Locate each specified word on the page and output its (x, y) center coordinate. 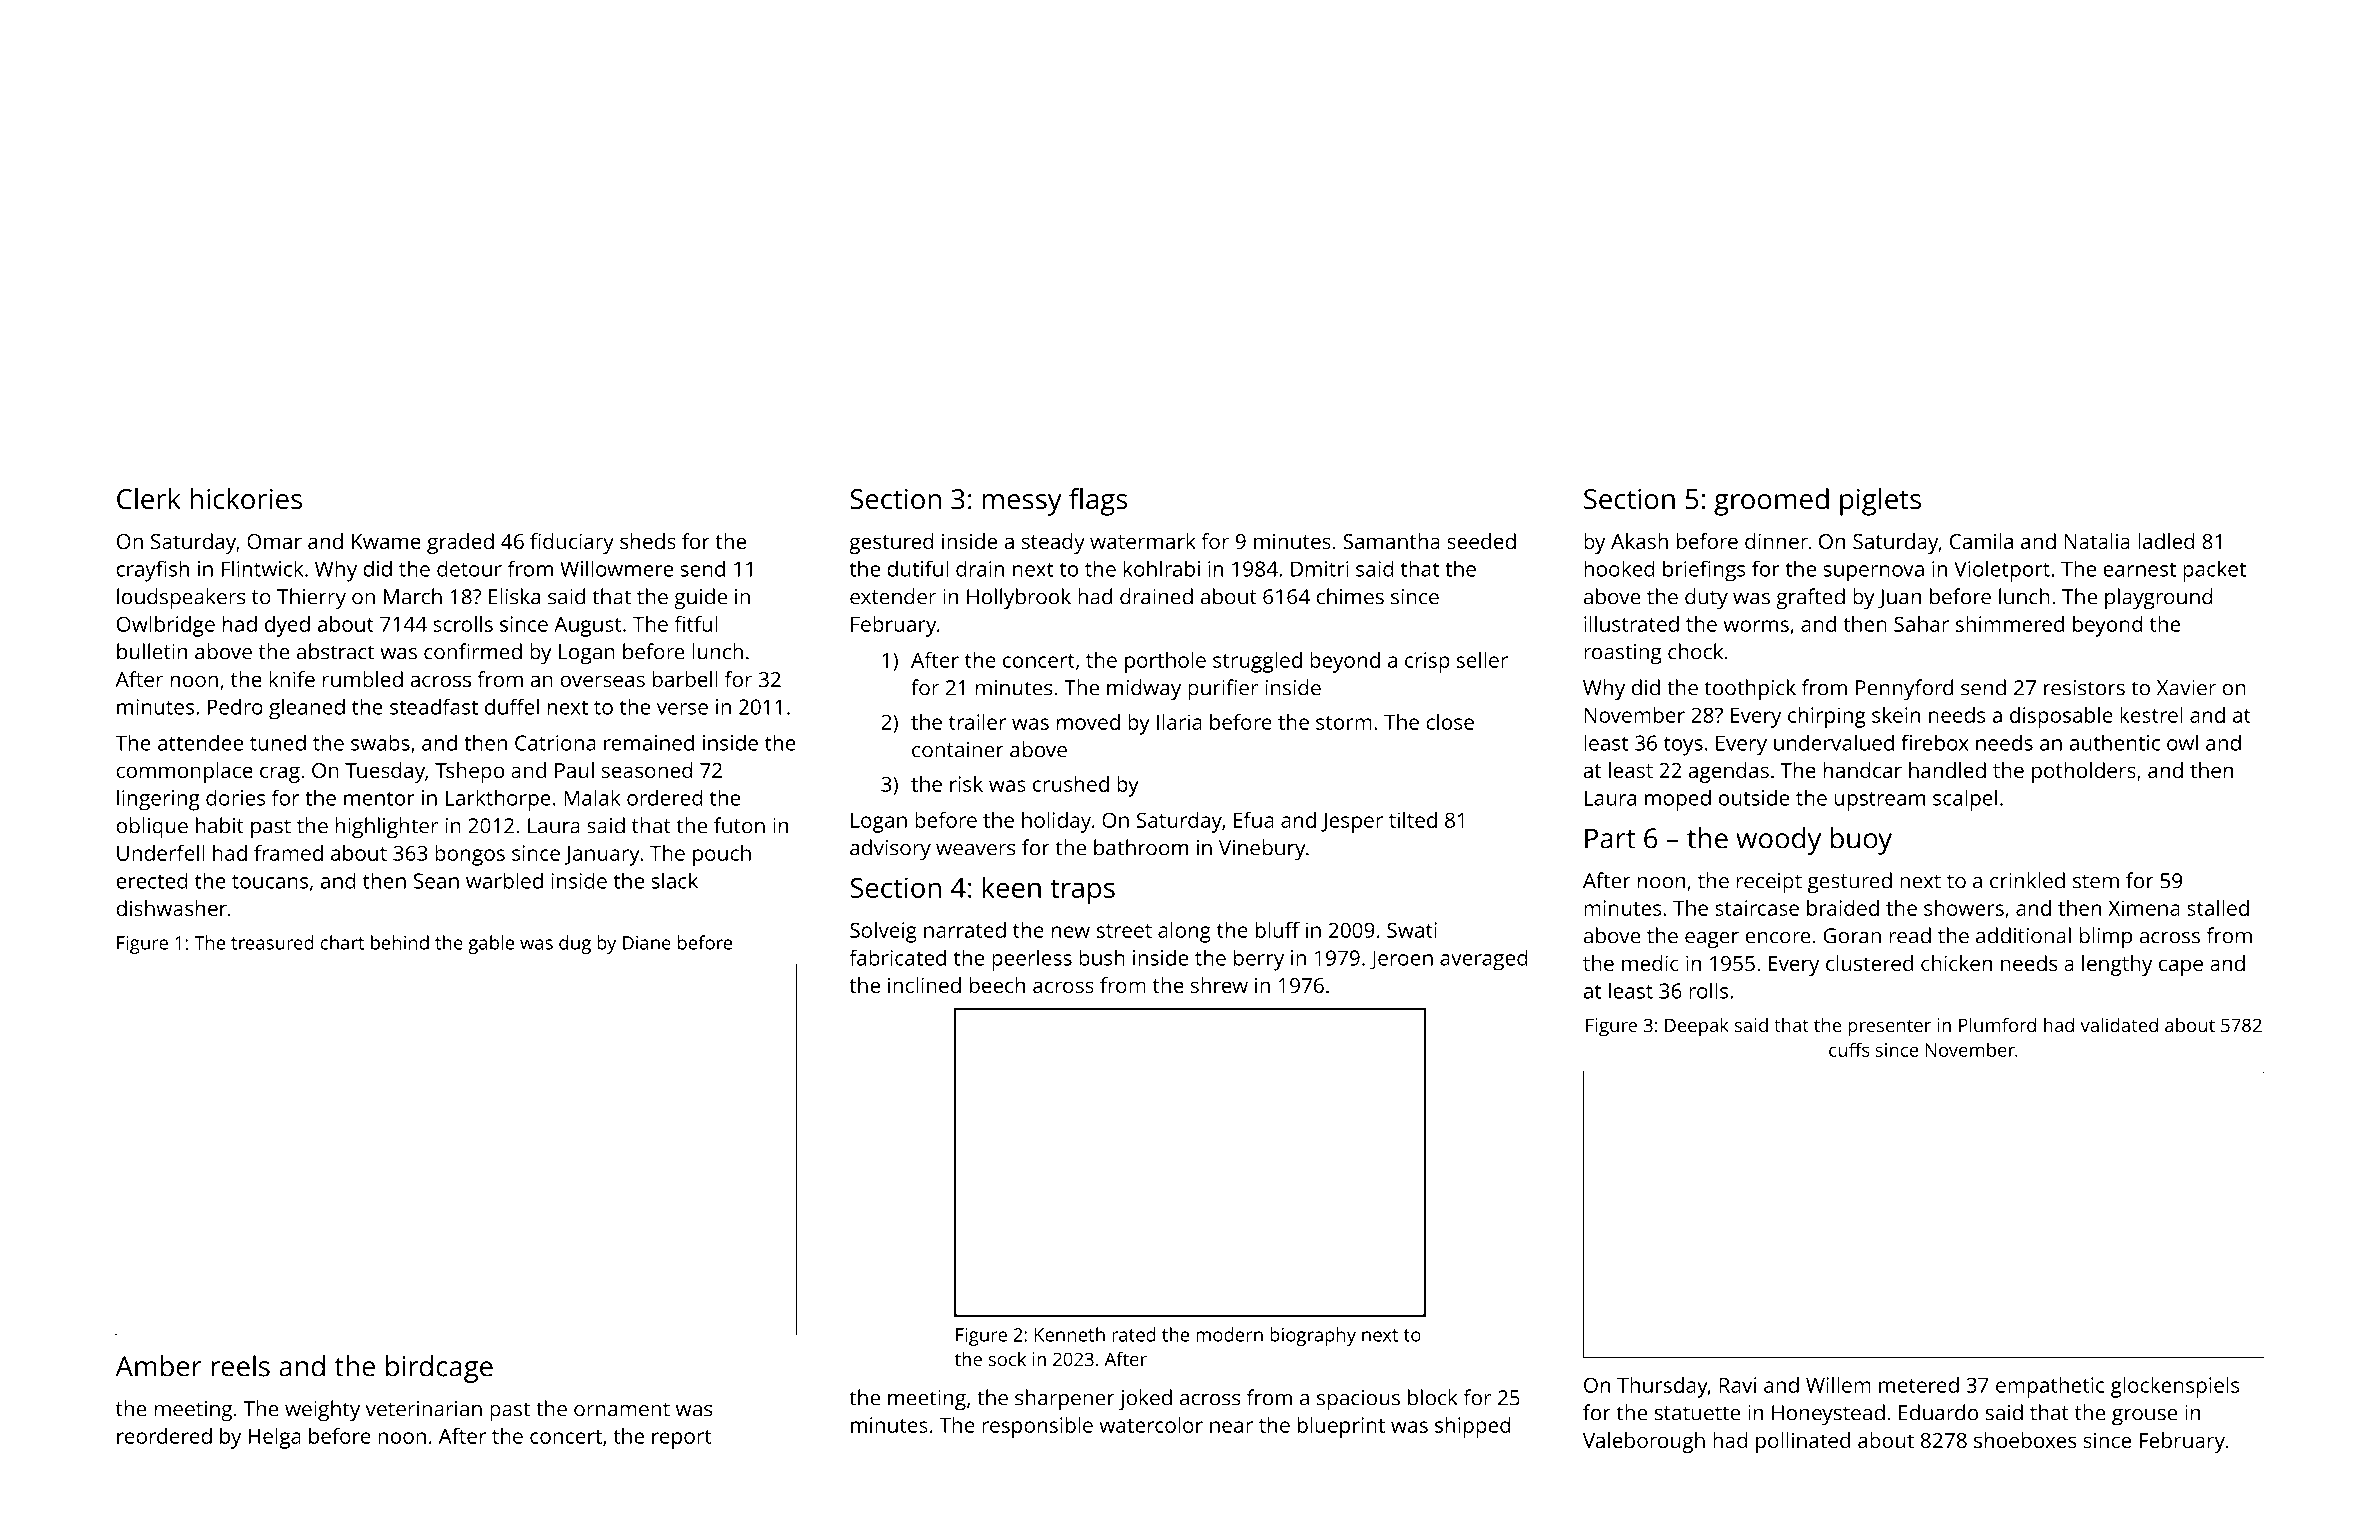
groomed (1771, 502)
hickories (246, 499)
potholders (2084, 772)
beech (997, 985)
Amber (159, 1366)
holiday (1056, 822)
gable (491, 944)
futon (739, 825)
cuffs (1849, 1049)
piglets (1880, 502)
